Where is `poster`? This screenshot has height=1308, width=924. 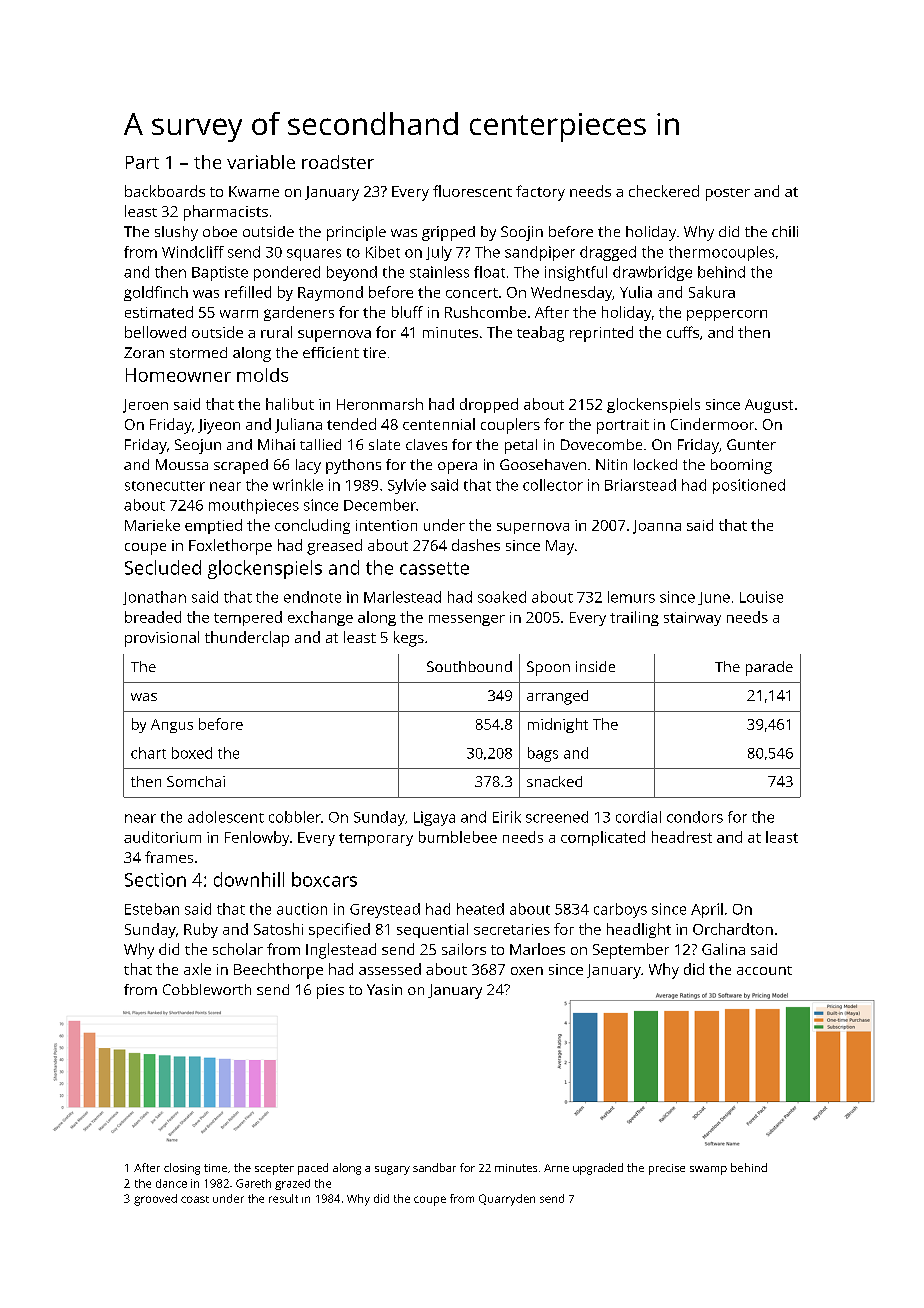 poster is located at coordinates (728, 194).
